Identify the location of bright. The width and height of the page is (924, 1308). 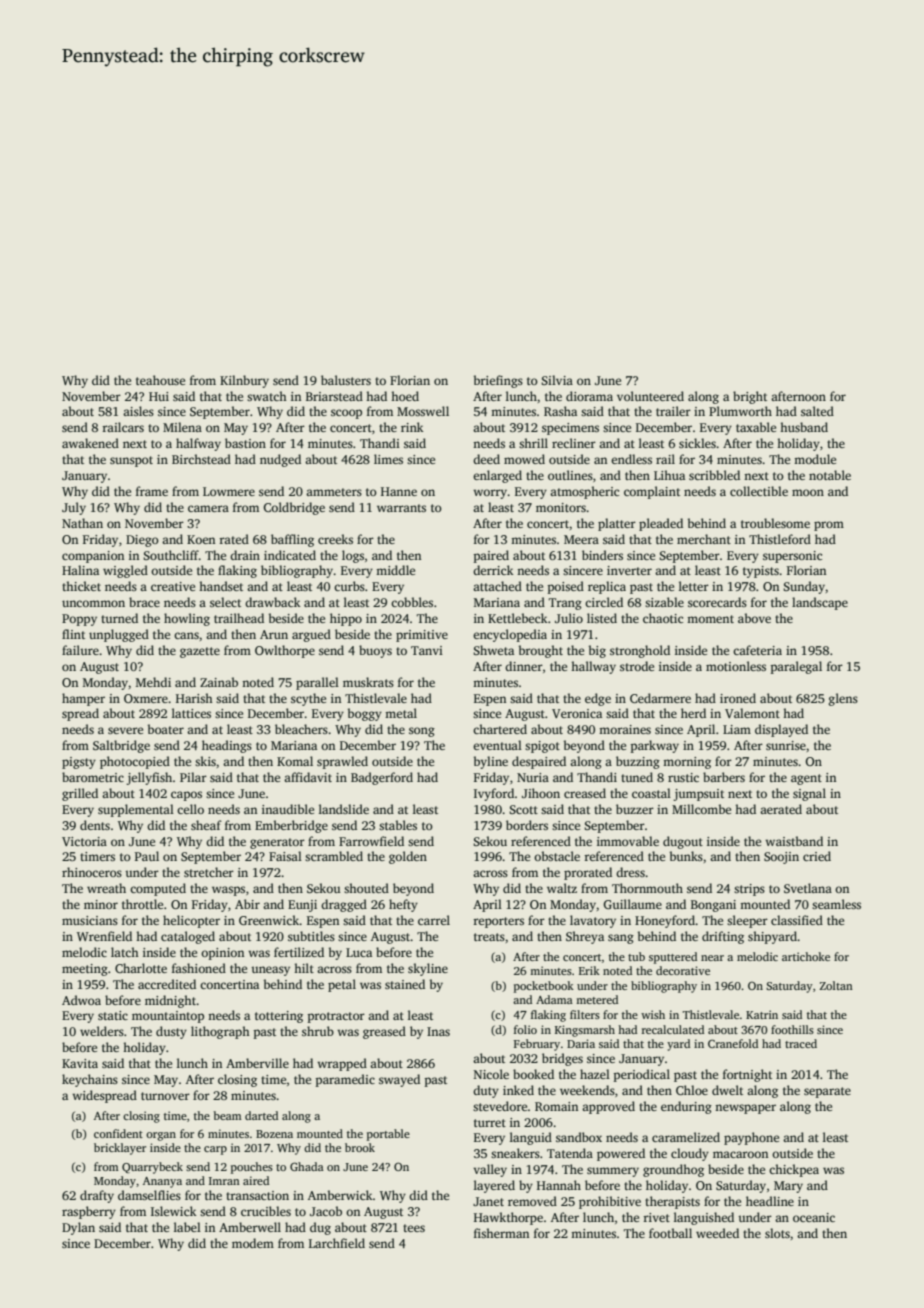
(750, 397).
